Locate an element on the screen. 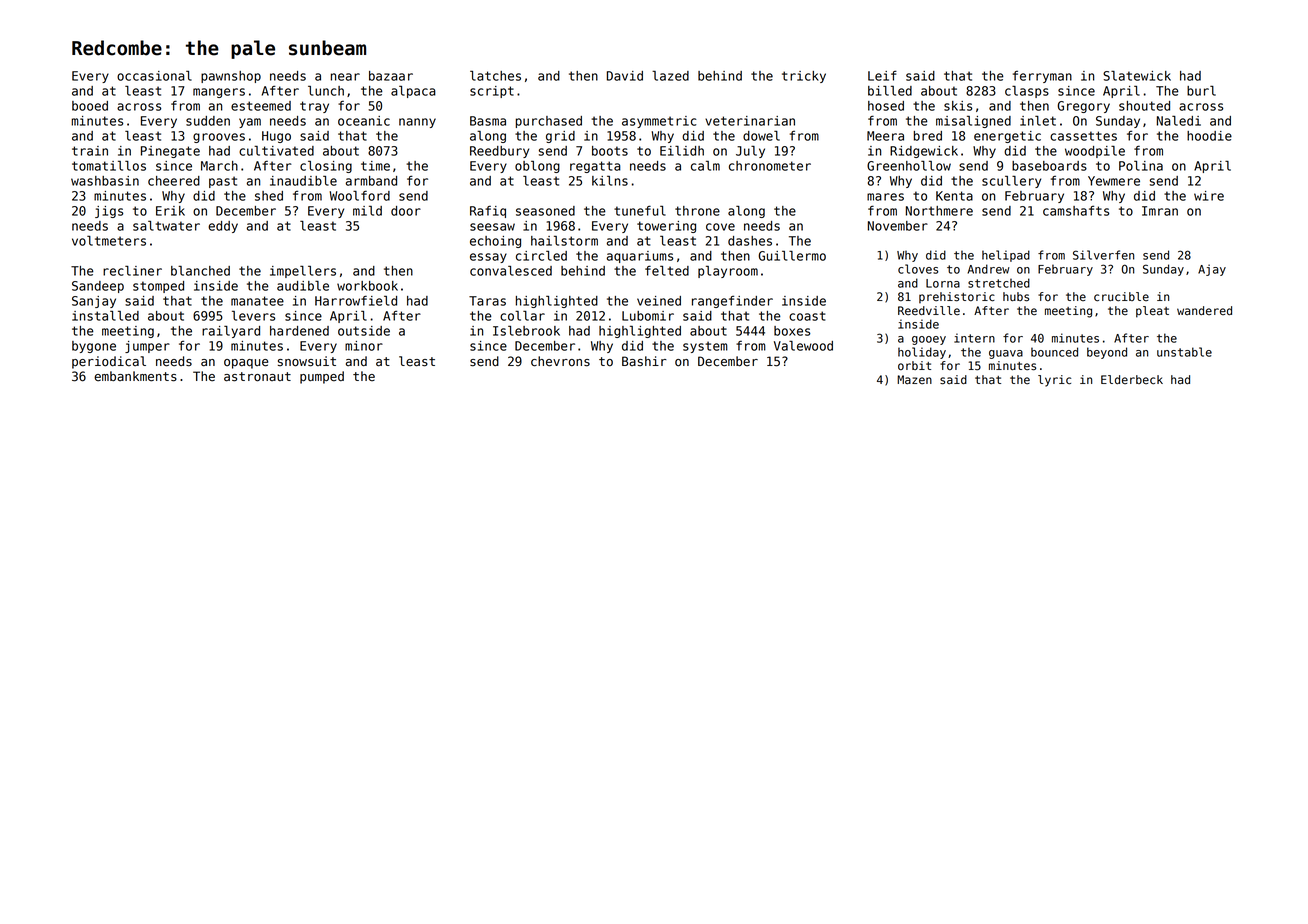 The height and width of the screenshot is (924, 1308). ferryman is located at coordinates (1042, 77).
